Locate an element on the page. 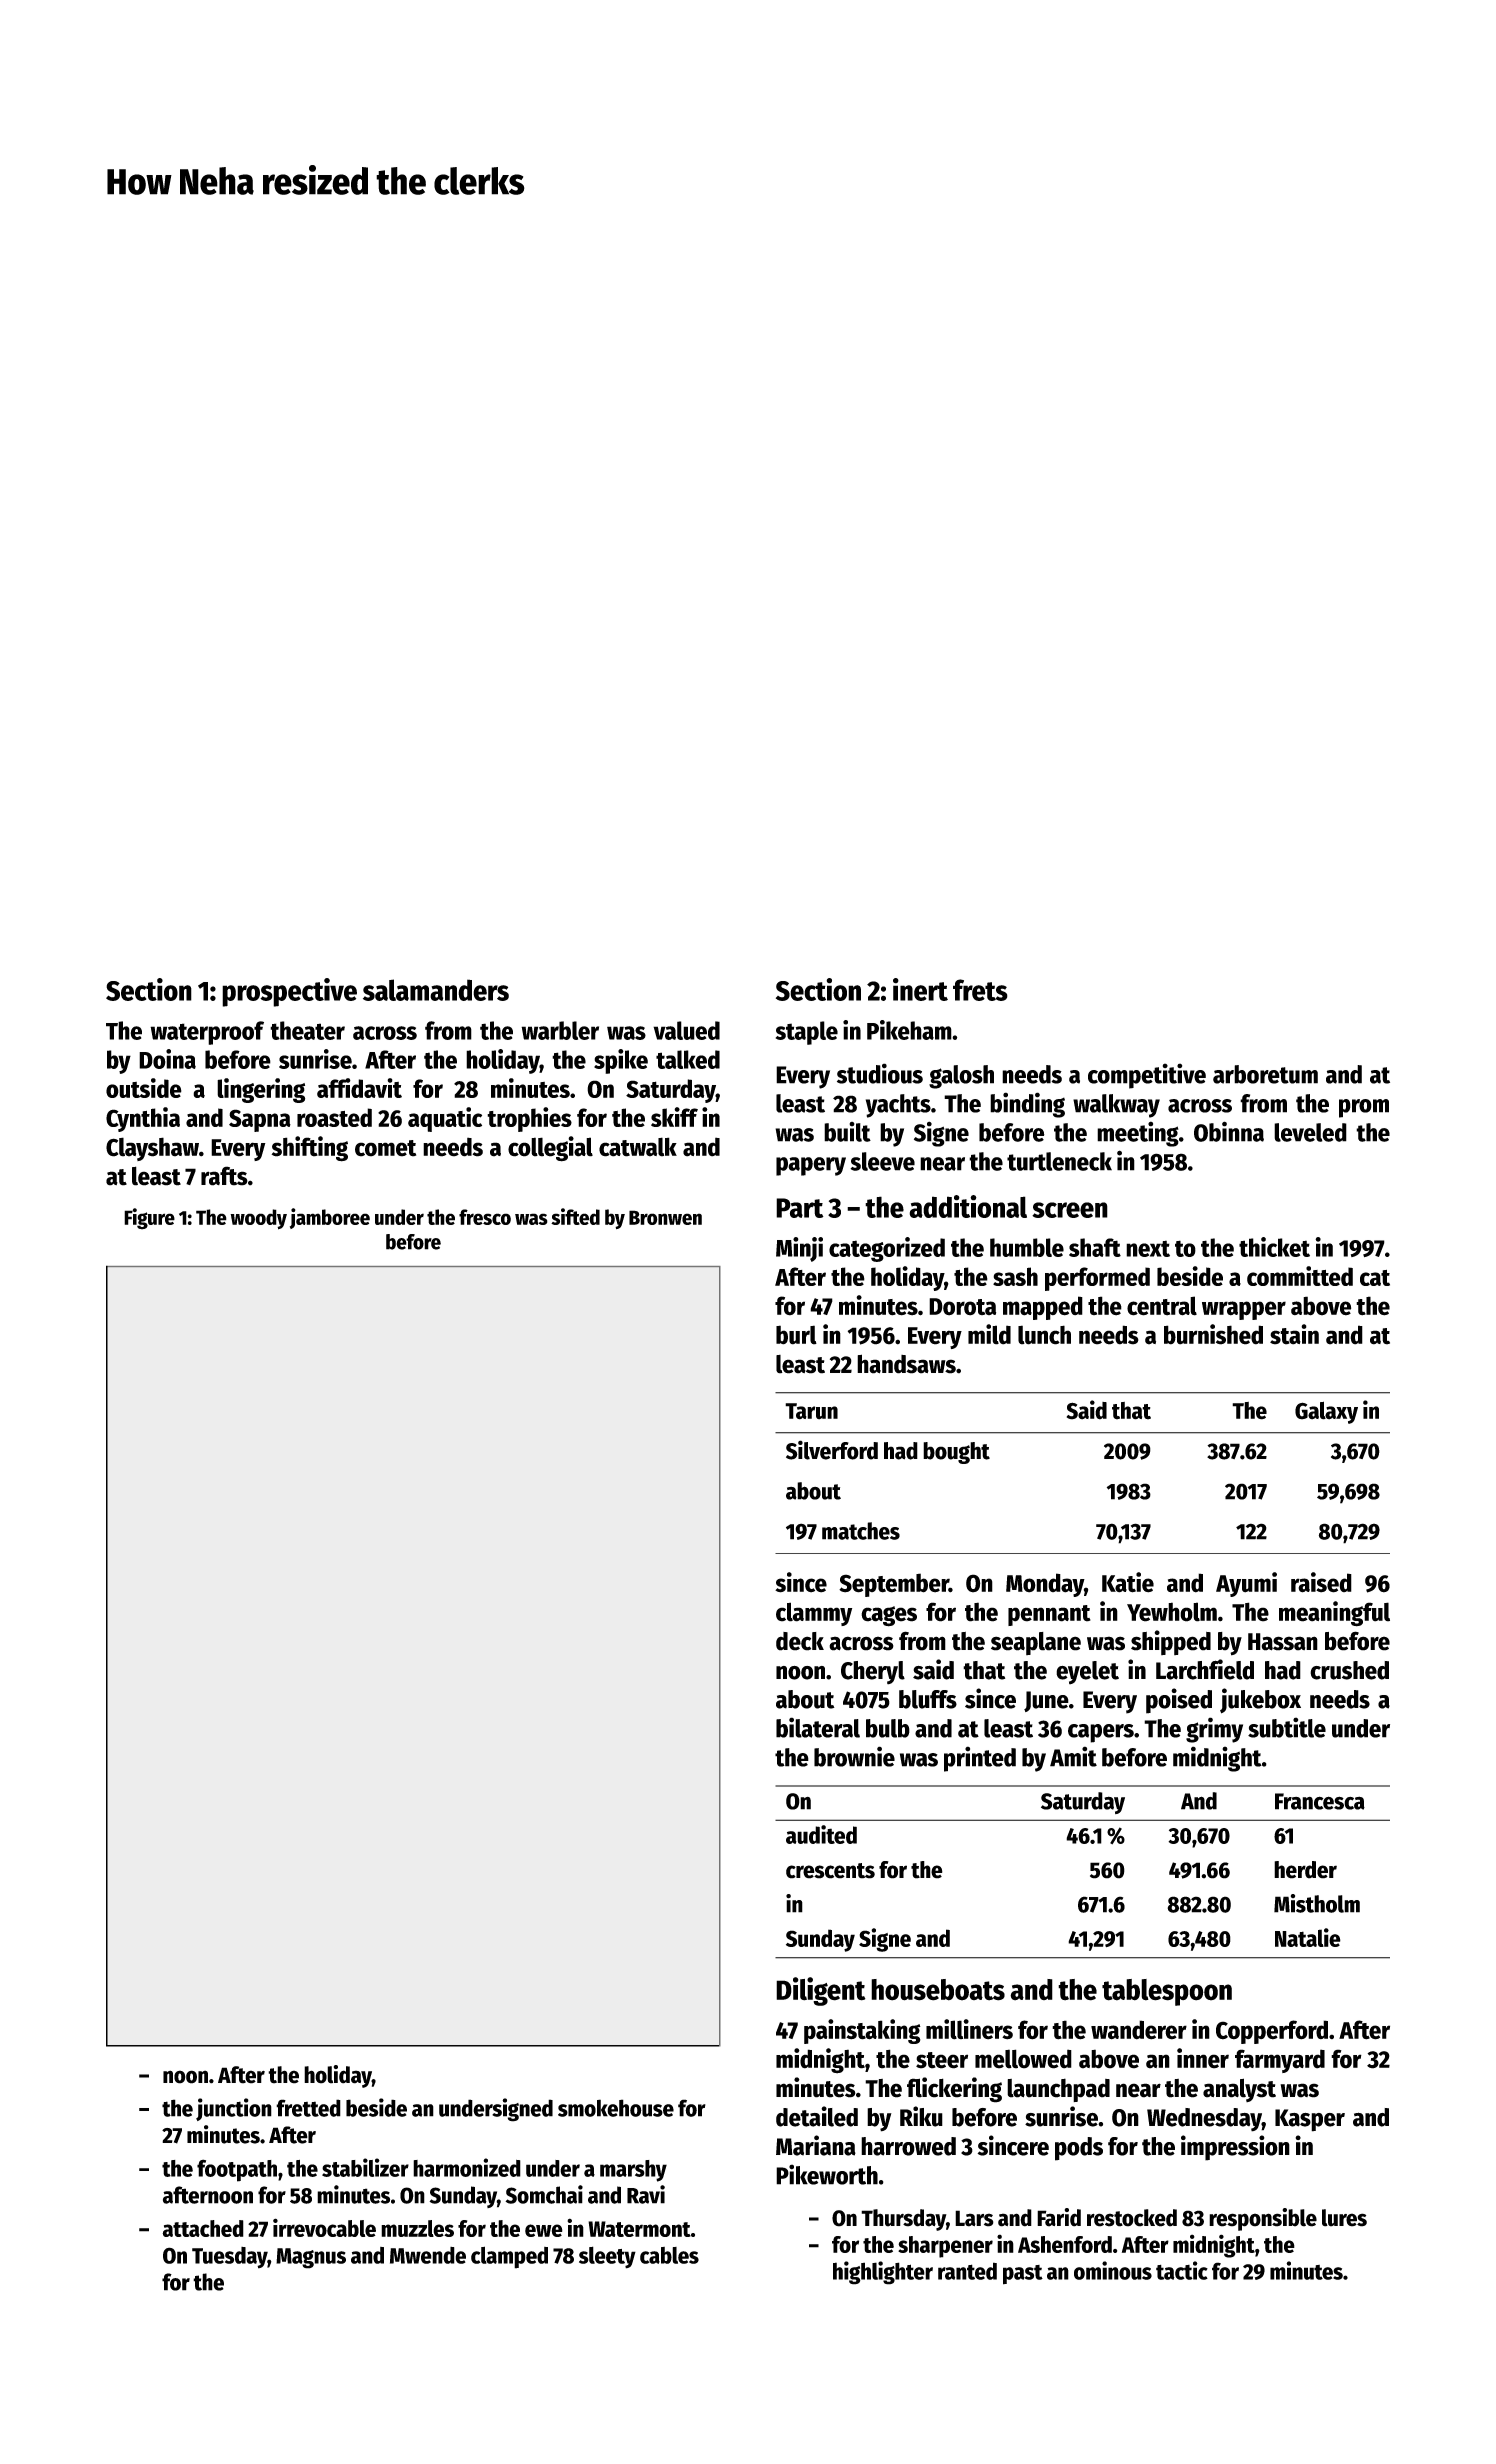  meeting is located at coordinates (1138, 1134).
